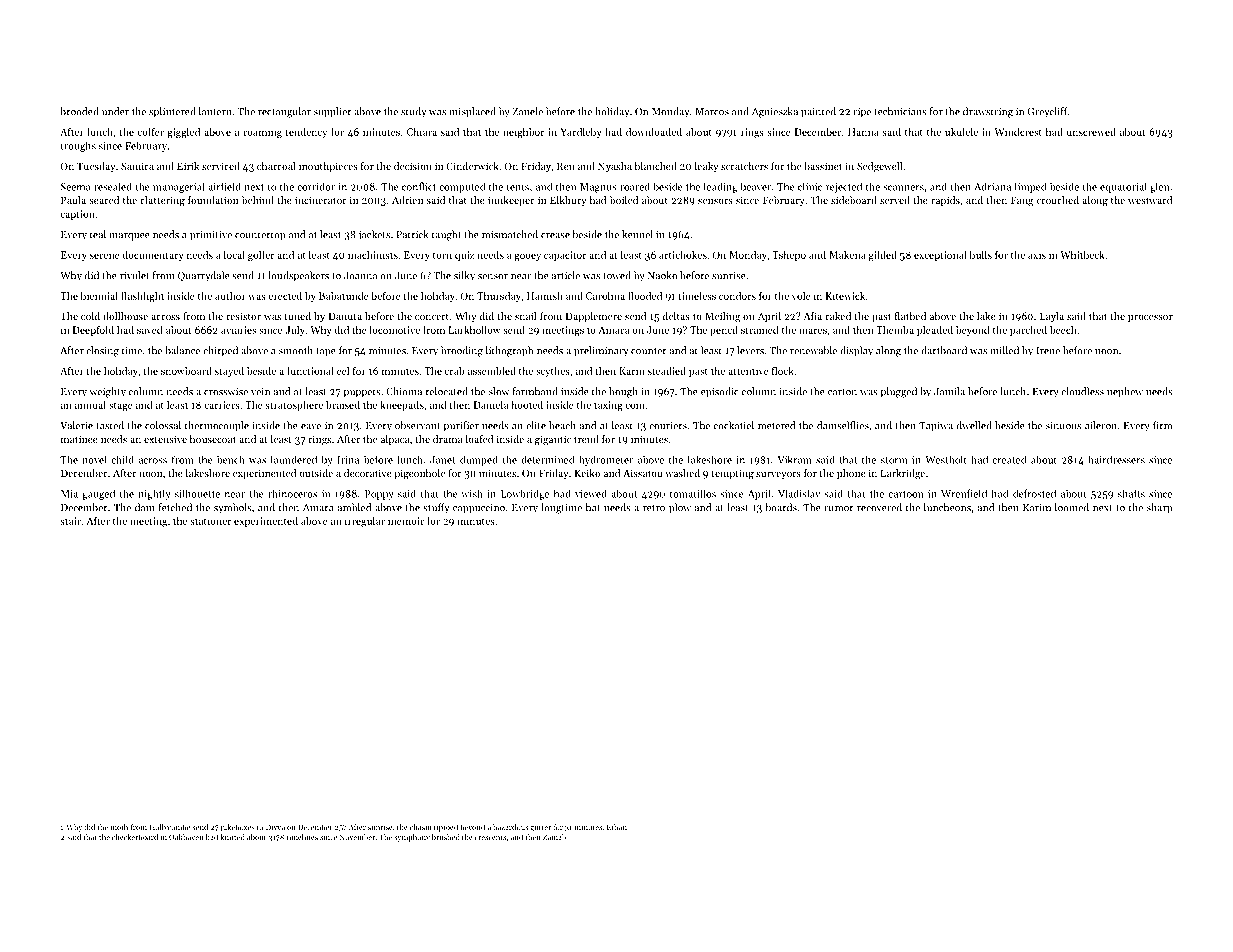 The width and height of the page is (1233, 952). I want to click on milled, so click(1004, 350).
